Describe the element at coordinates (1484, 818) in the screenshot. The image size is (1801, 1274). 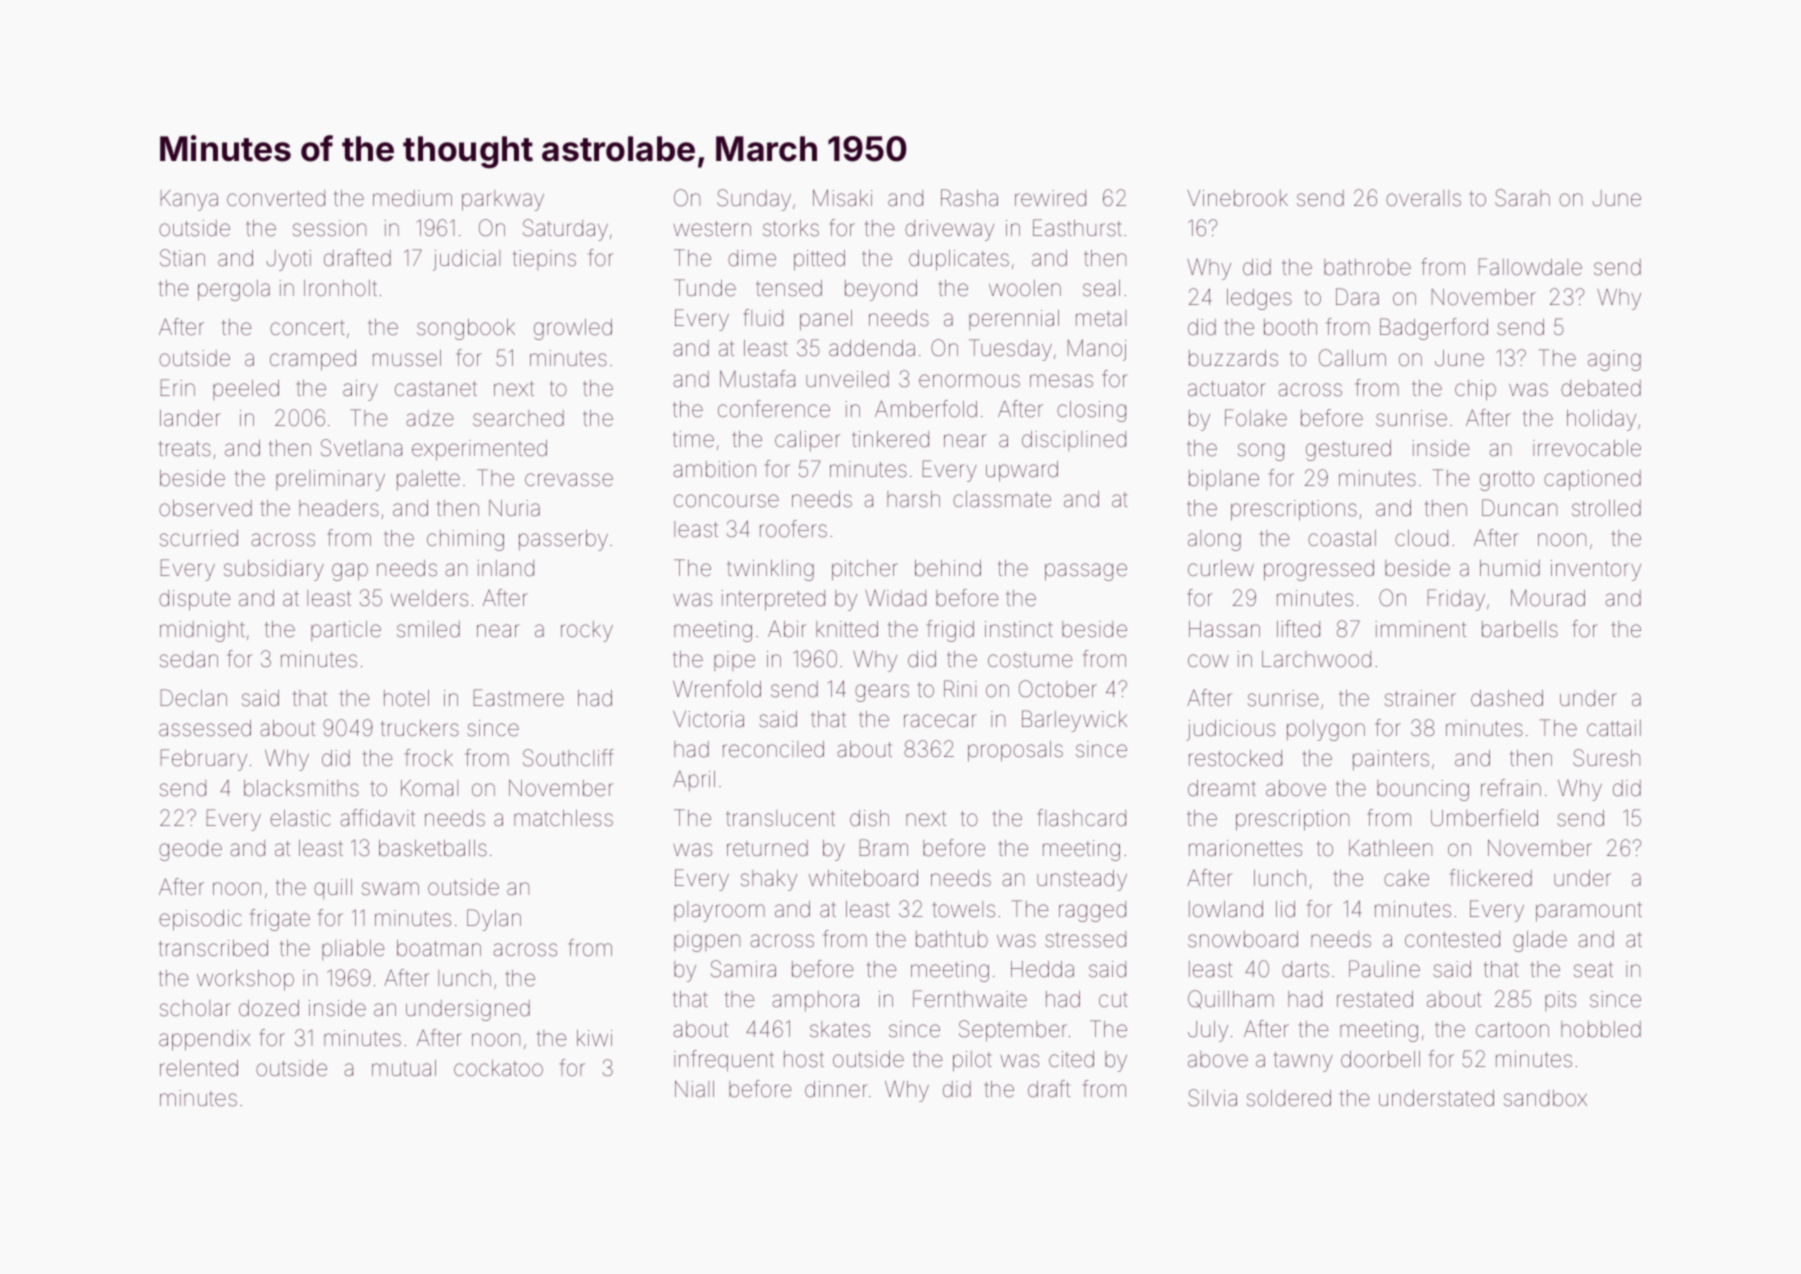
I see `Umberfield` at that location.
